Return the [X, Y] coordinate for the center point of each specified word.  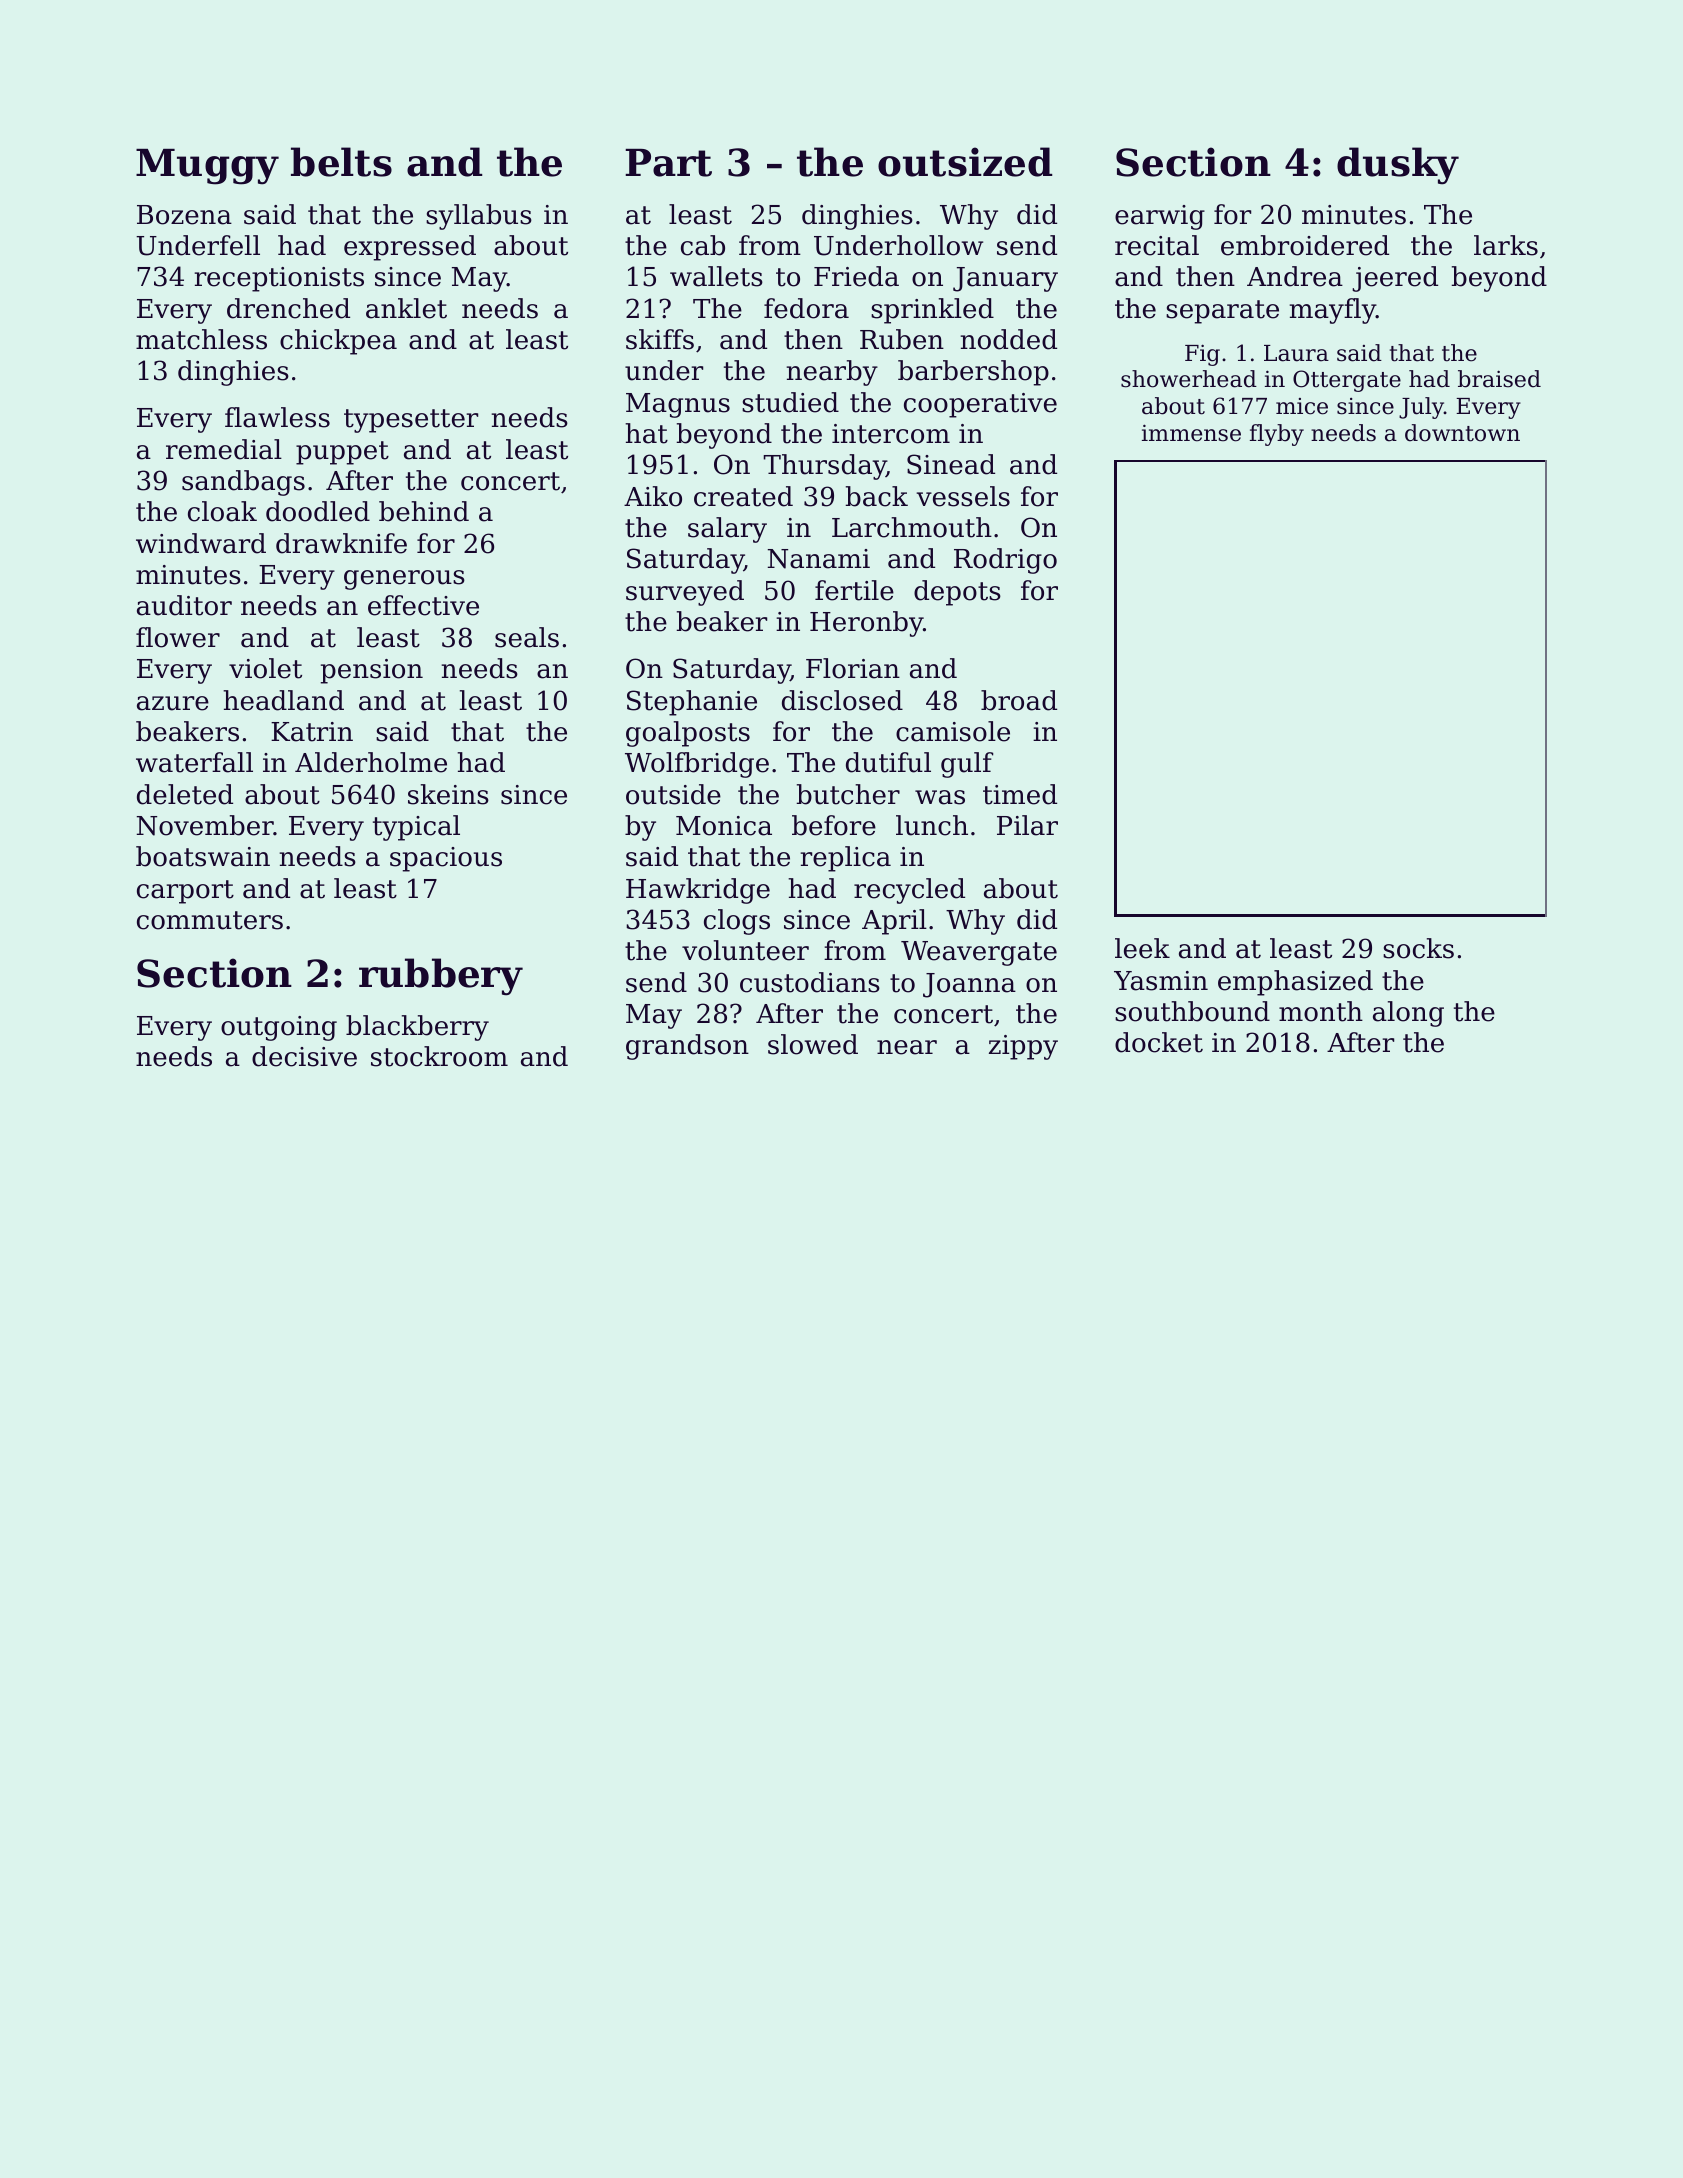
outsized [965, 162]
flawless [277, 417]
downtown [1462, 433]
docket [1159, 1042]
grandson [687, 1047]
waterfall [194, 762]
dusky [1398, 166]
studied [790, 402]
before [834, 825]
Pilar [1027, 825]
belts [341, 162]
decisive [304, 1056]
